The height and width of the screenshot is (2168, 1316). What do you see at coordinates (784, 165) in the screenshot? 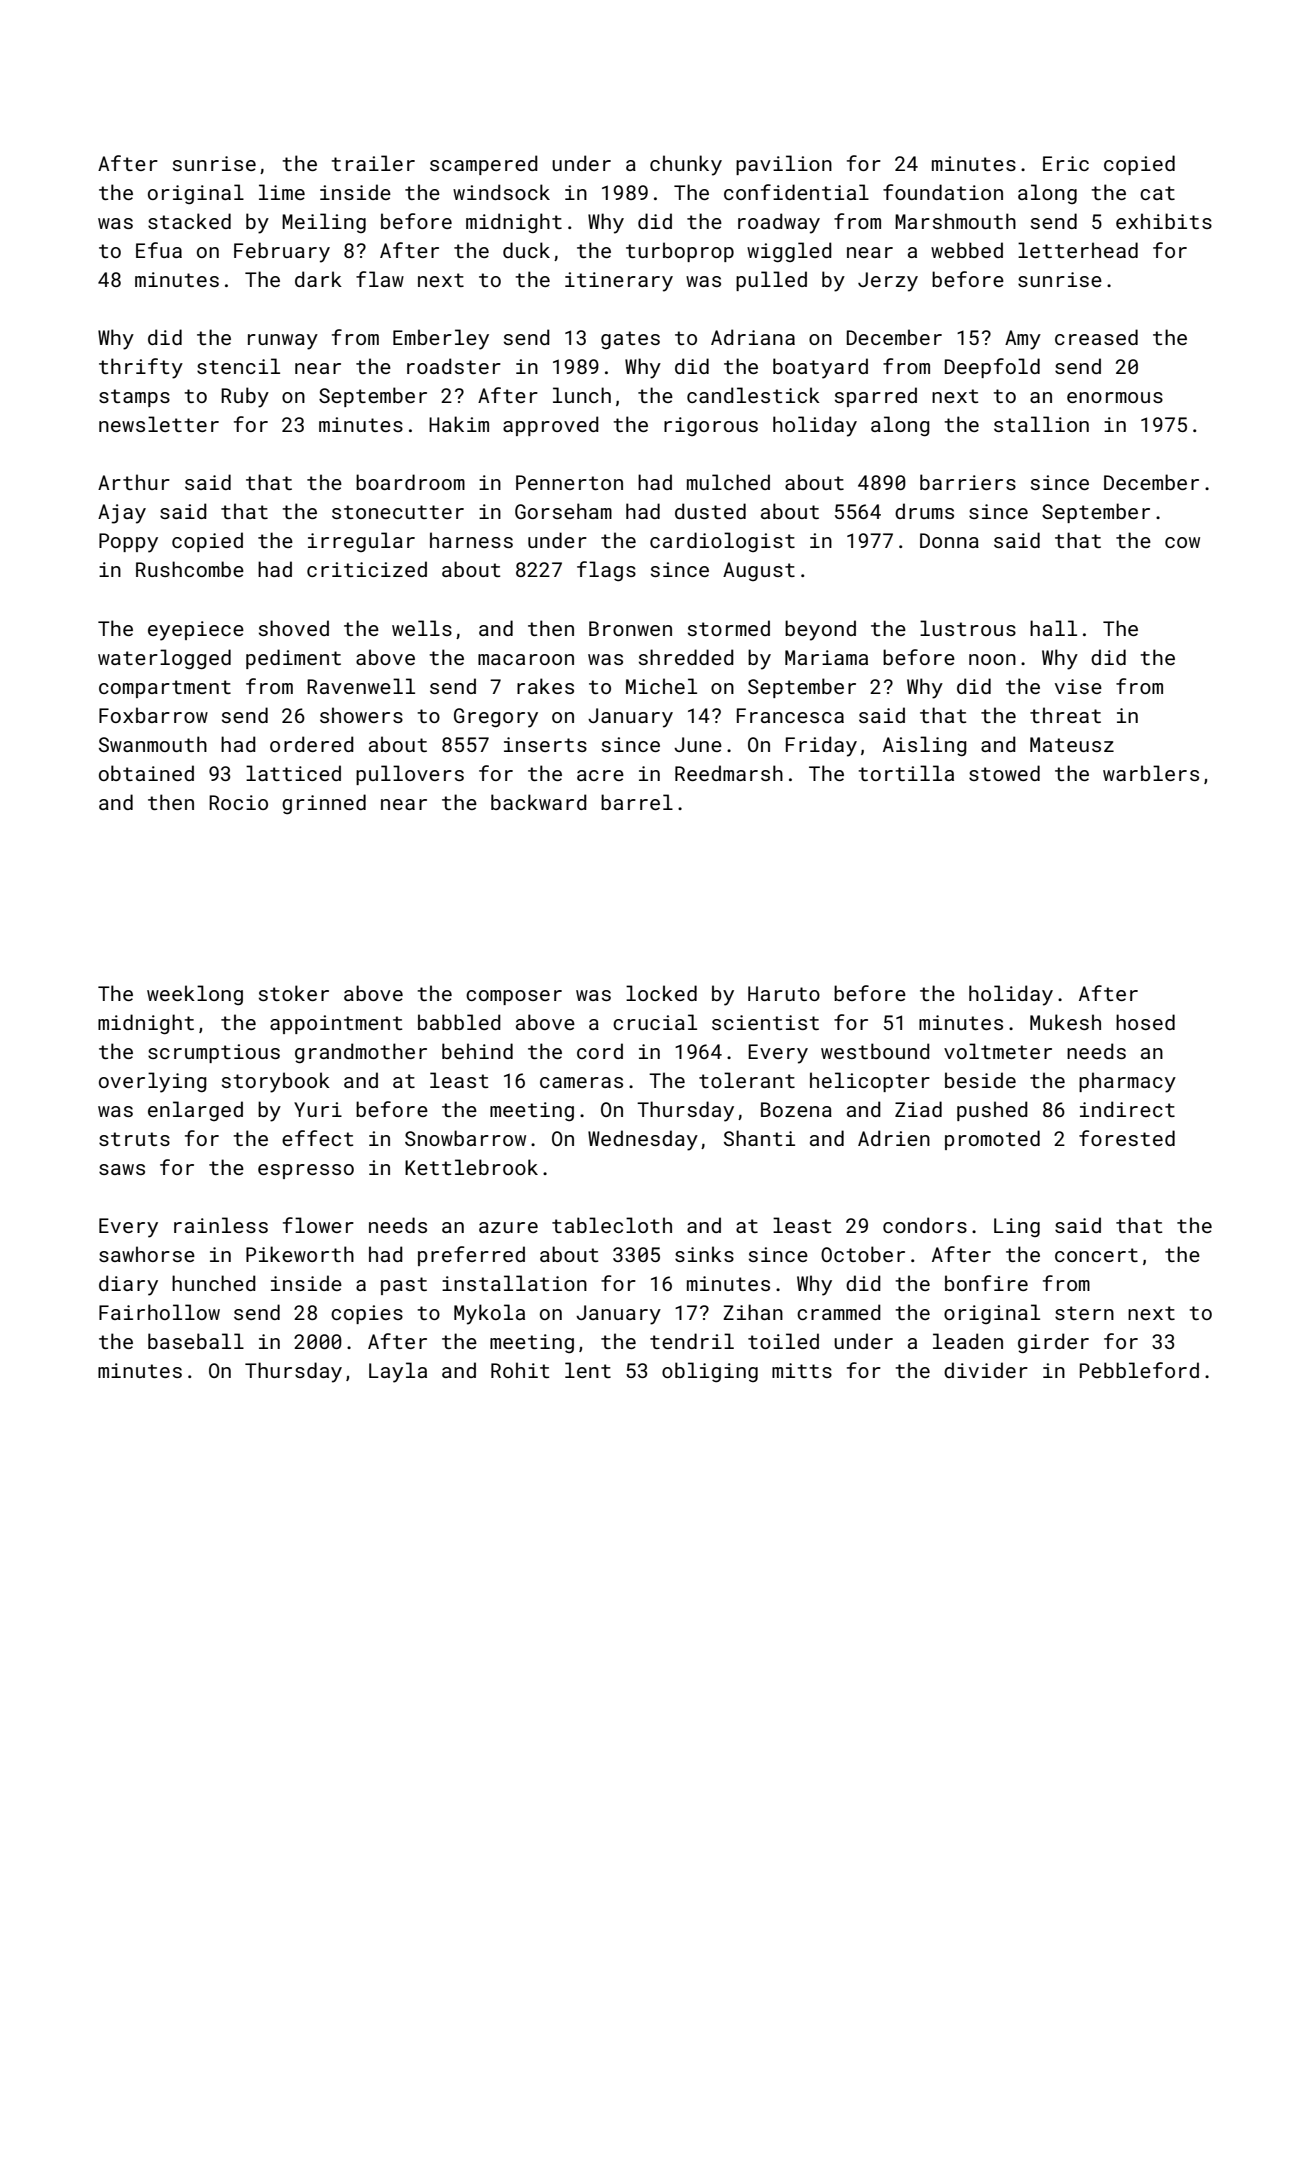
I see `pavilion` at bounding box center [784, 165].
